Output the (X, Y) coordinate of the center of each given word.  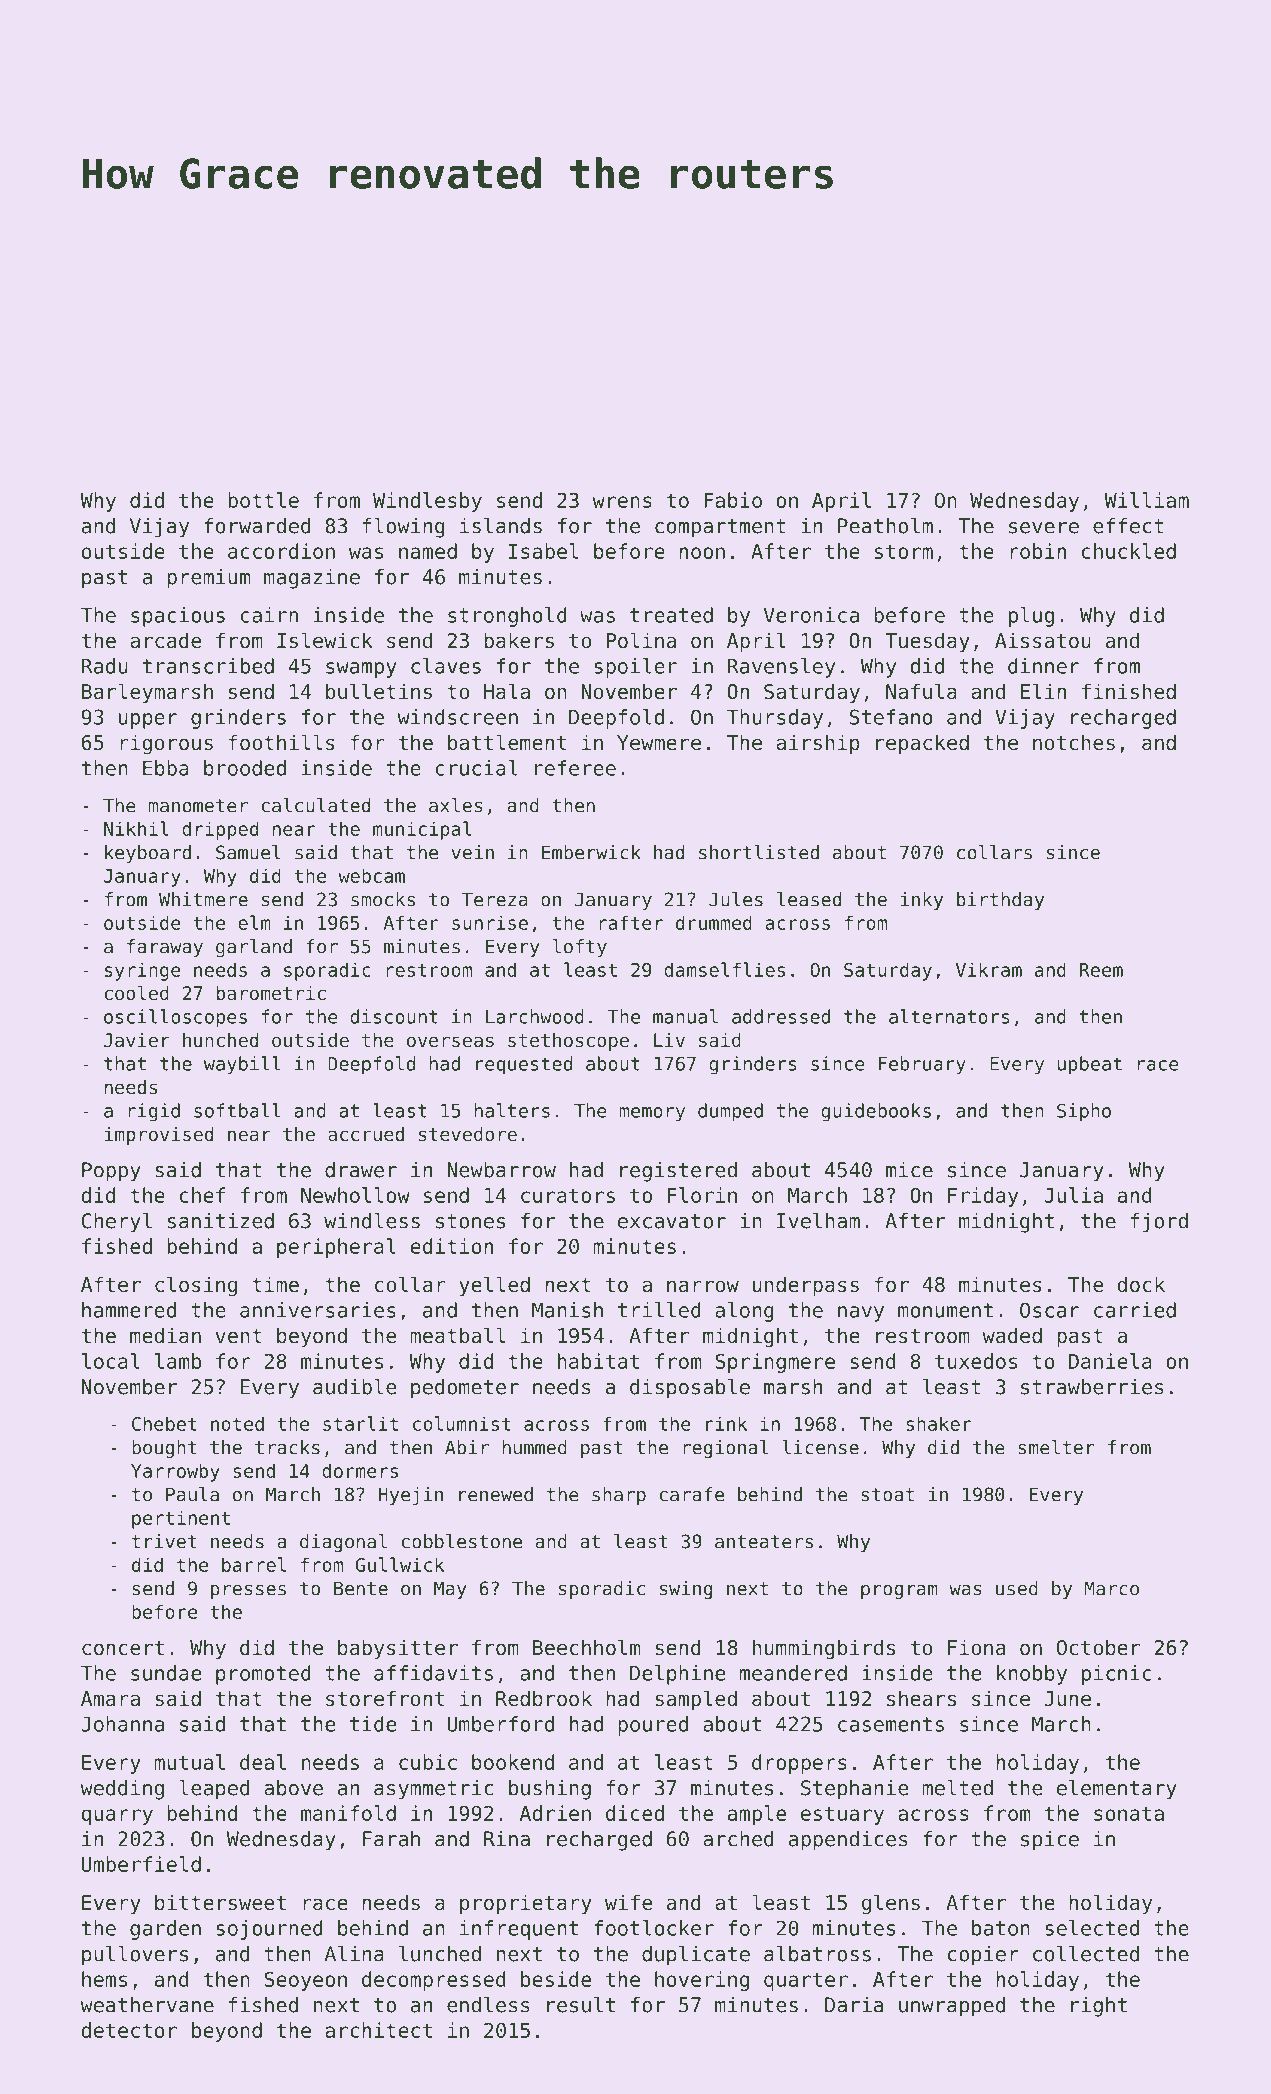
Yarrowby (175, 1472)
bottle (263, 500)
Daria (854, 2005)
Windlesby (427, 502)
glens (891, 1904)
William (1146, 500)
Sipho (1084, 1112)
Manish (567, 1310)
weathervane (147, 2005)
